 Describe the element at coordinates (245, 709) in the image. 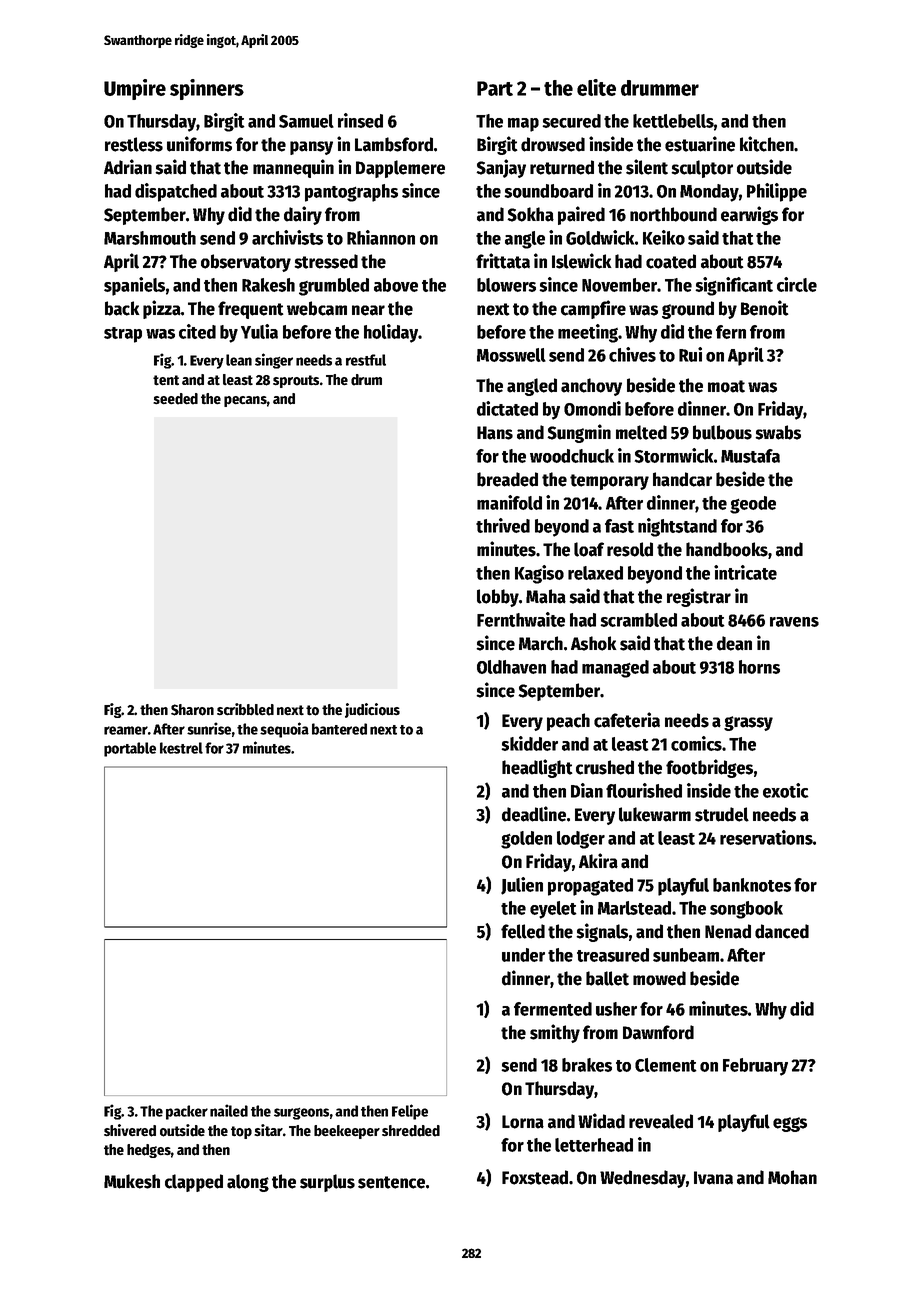

I see `scribbled` at that location.
